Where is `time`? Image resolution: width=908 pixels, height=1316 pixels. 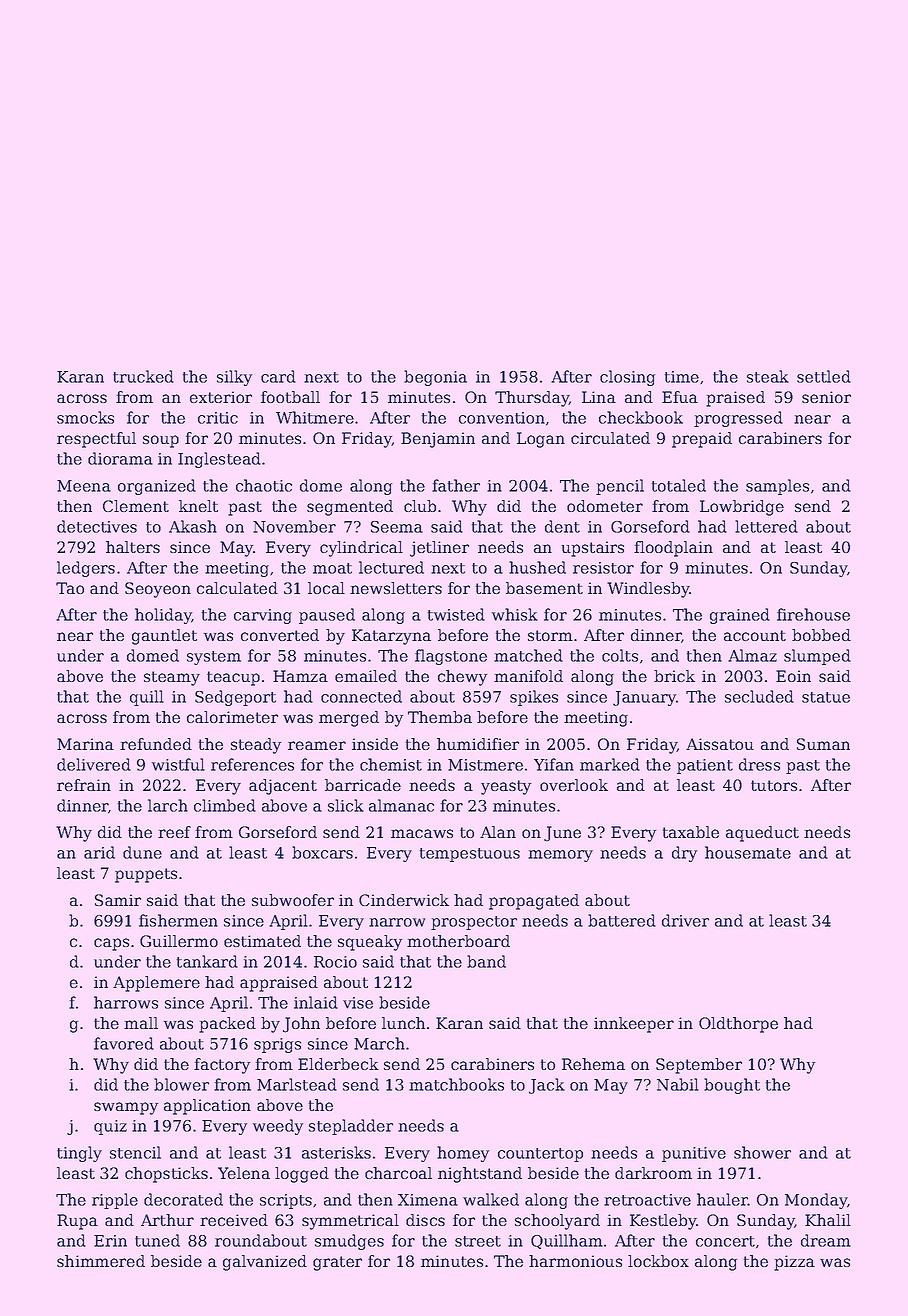 time is located at coordinates (682, 377).
